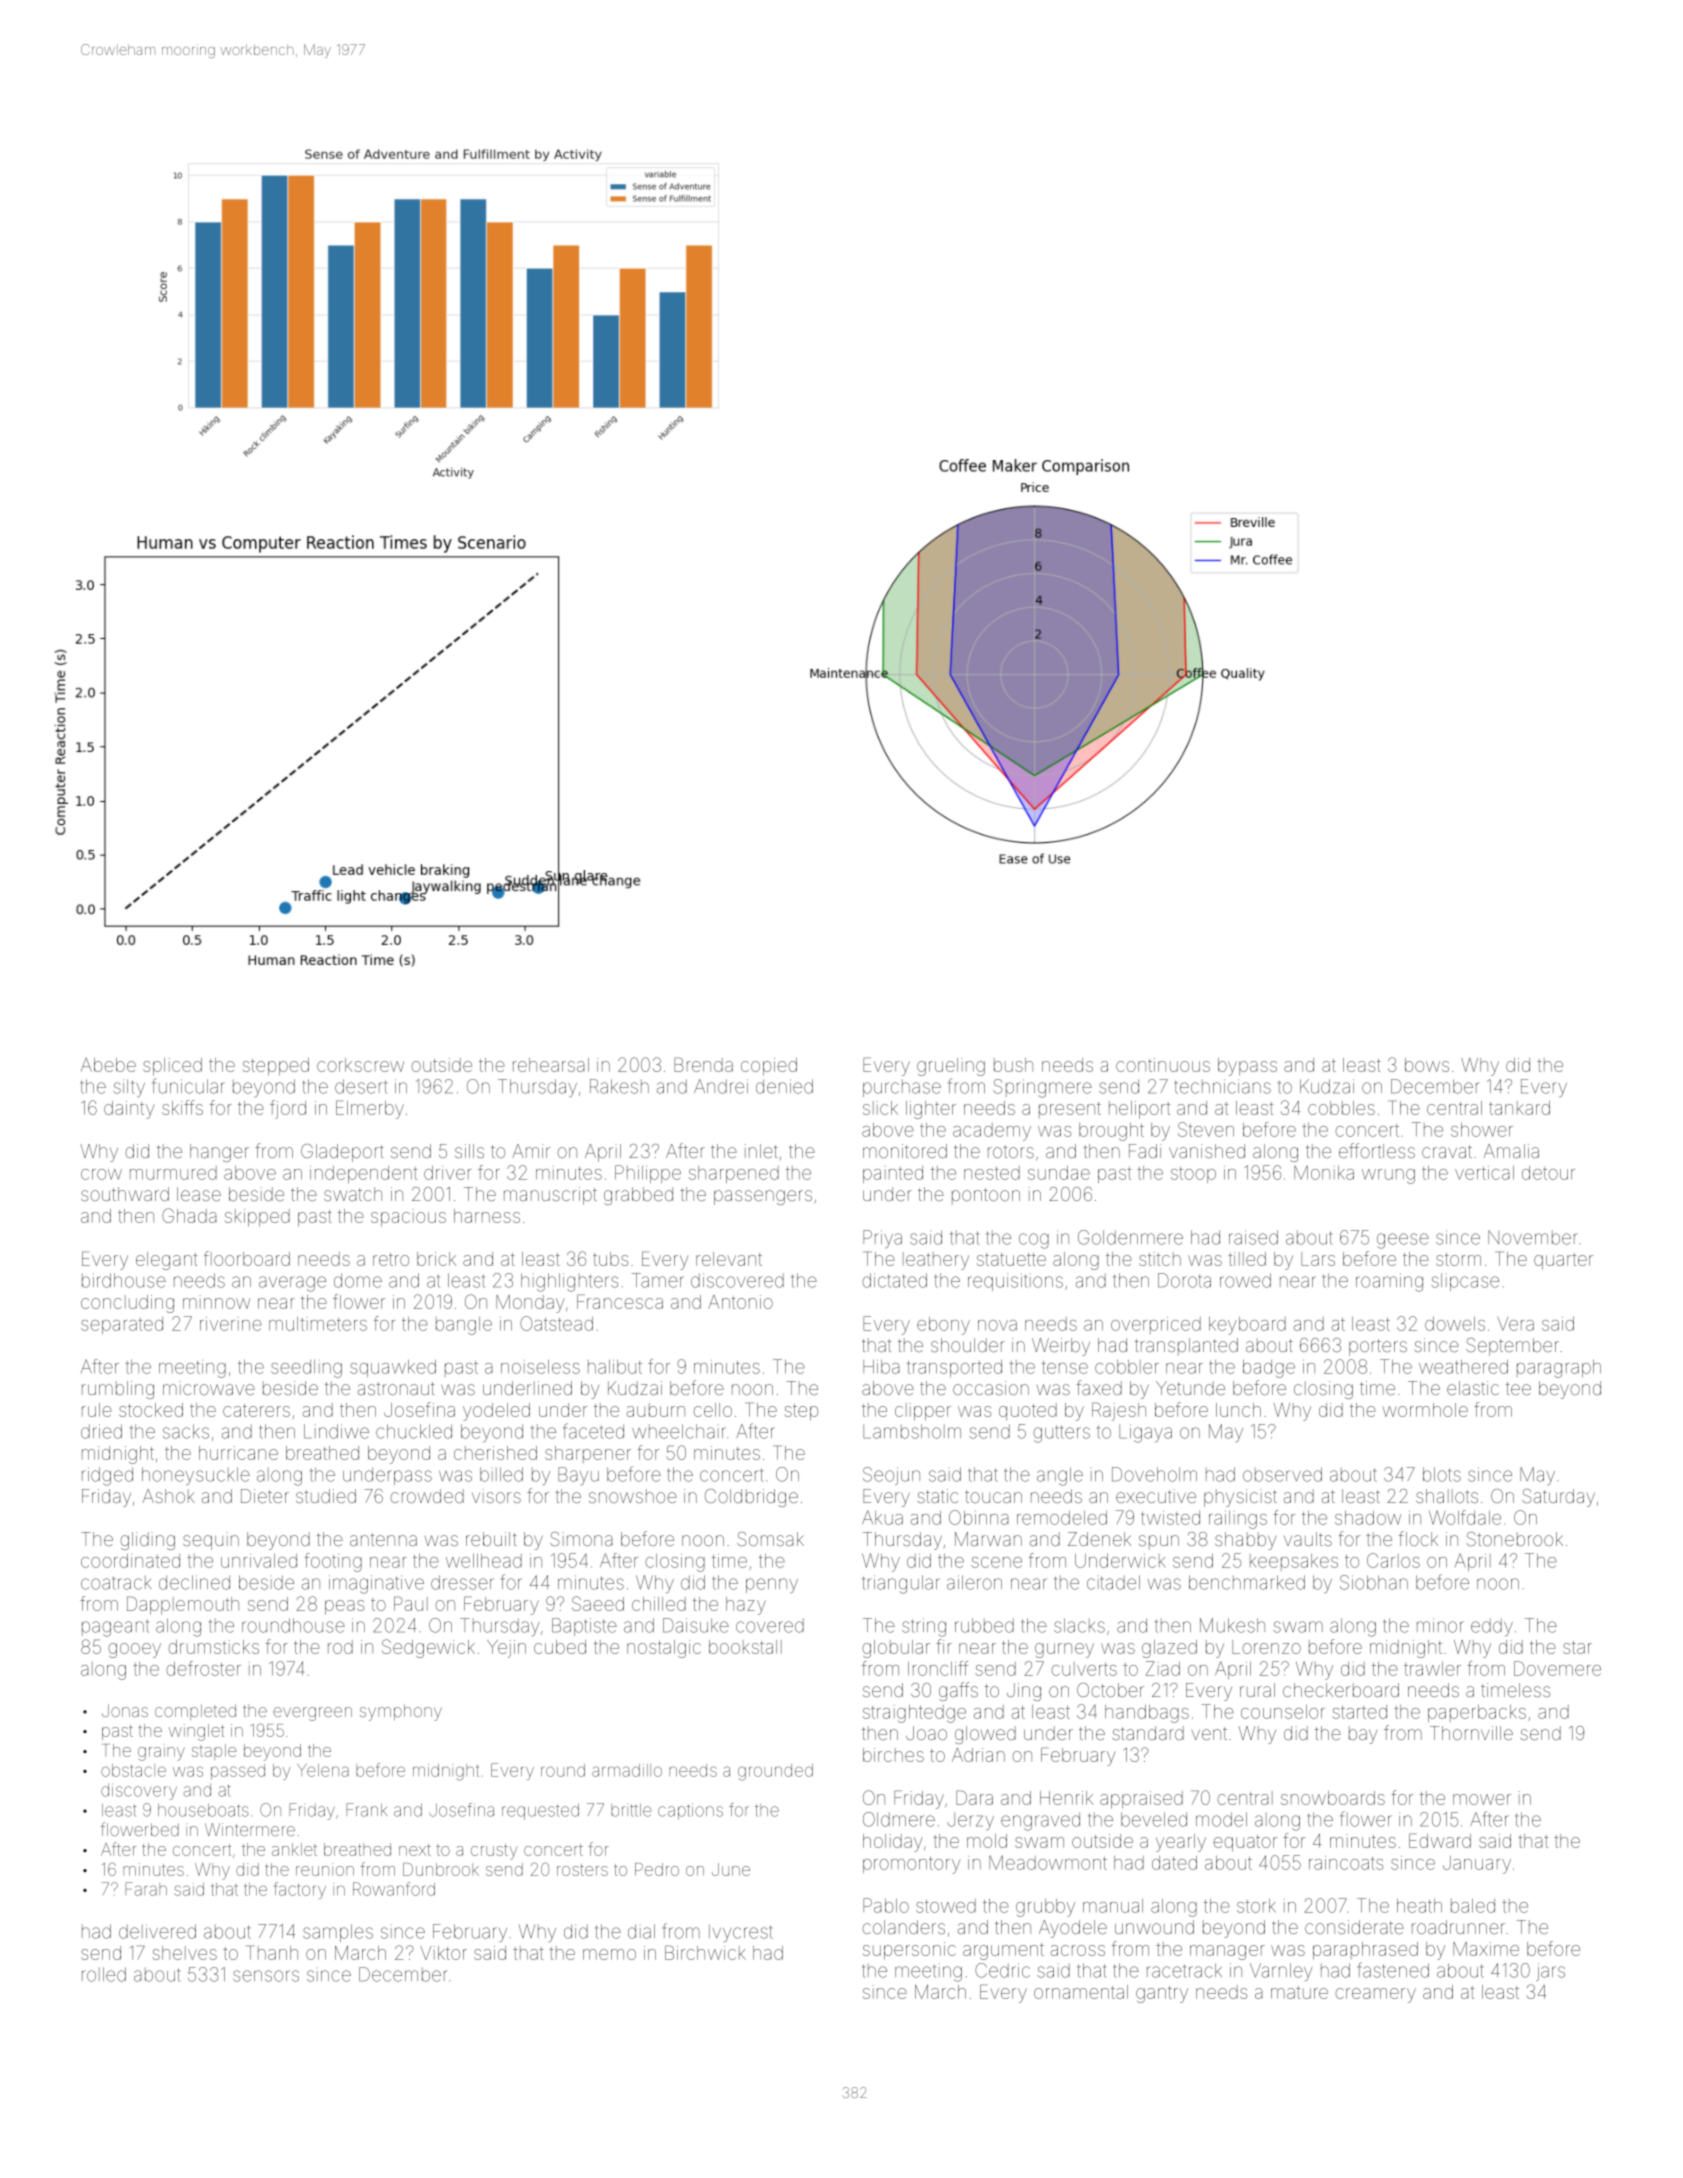 Image resolution: width=1683 pixels, height=2178 pixels. I want to click on sensors, so click(266, 1976).
